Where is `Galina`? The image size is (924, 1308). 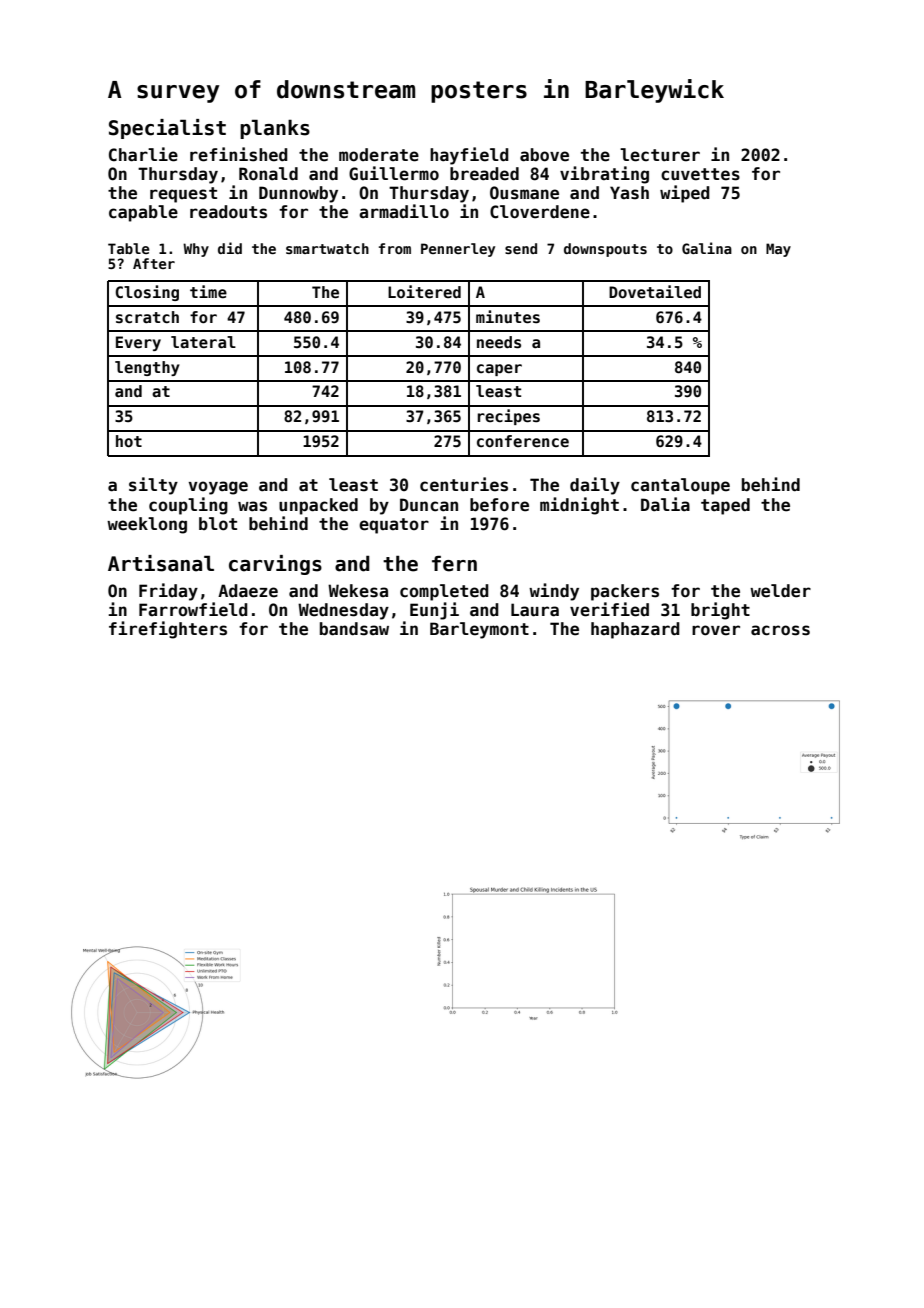
Galina is located at coordinates (707, 248).
